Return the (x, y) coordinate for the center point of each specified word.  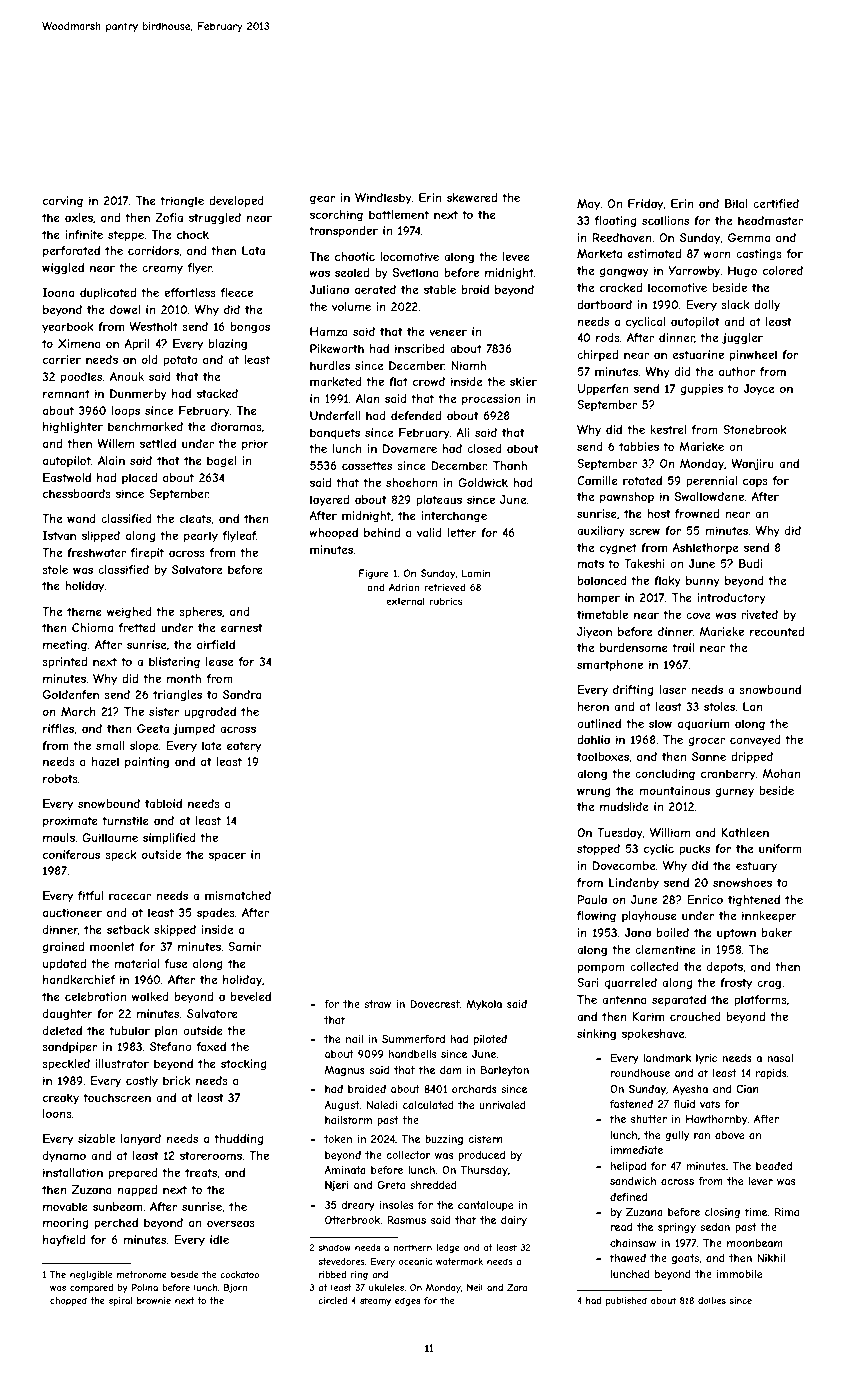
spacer (227, 856)
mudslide (624, 806)
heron (593, 706)
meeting (65, 646)
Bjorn (235, 1288)
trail (683, 647)
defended (416, 415)
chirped (597, 355)
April (136, 345)
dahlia (593, 739)
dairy (514, 1221)
